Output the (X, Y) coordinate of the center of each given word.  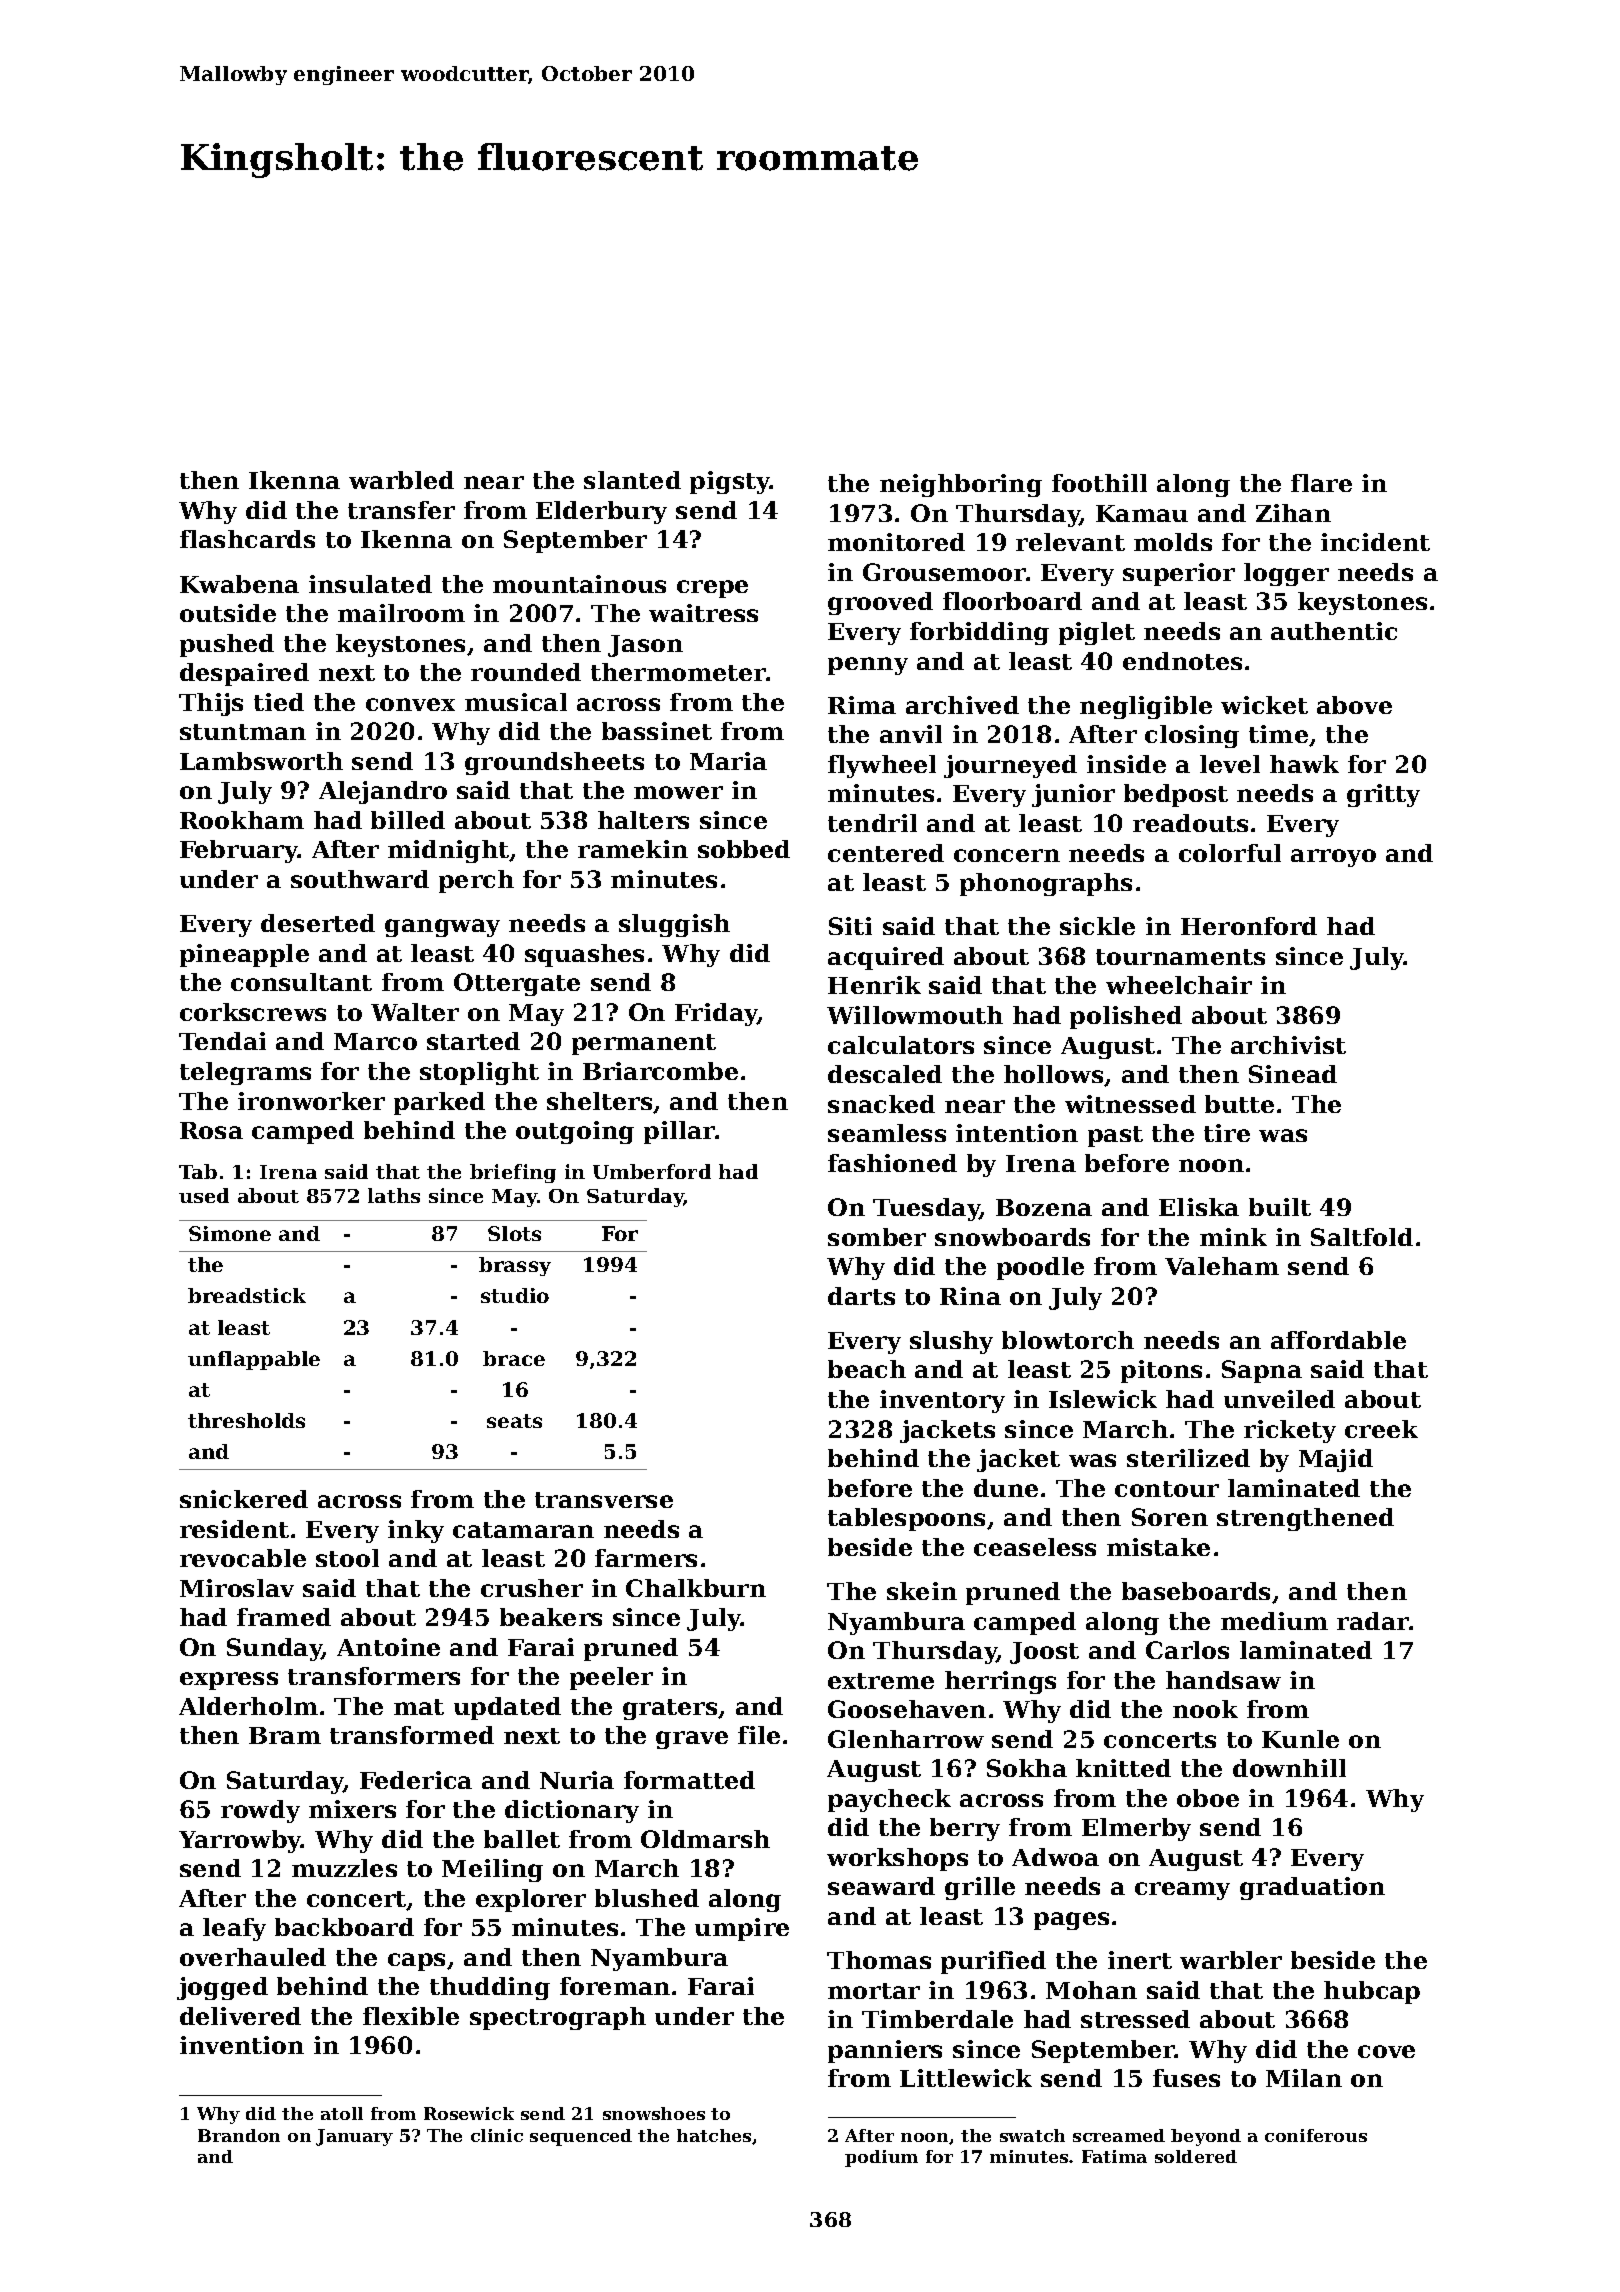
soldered (1196, 2156)
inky (416, 1531)
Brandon (239, 2135)
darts (861, 1296)
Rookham (242, 820)
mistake (1158, 1547)
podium (881, 2158)
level (1230, 764)
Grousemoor (944, 572)
